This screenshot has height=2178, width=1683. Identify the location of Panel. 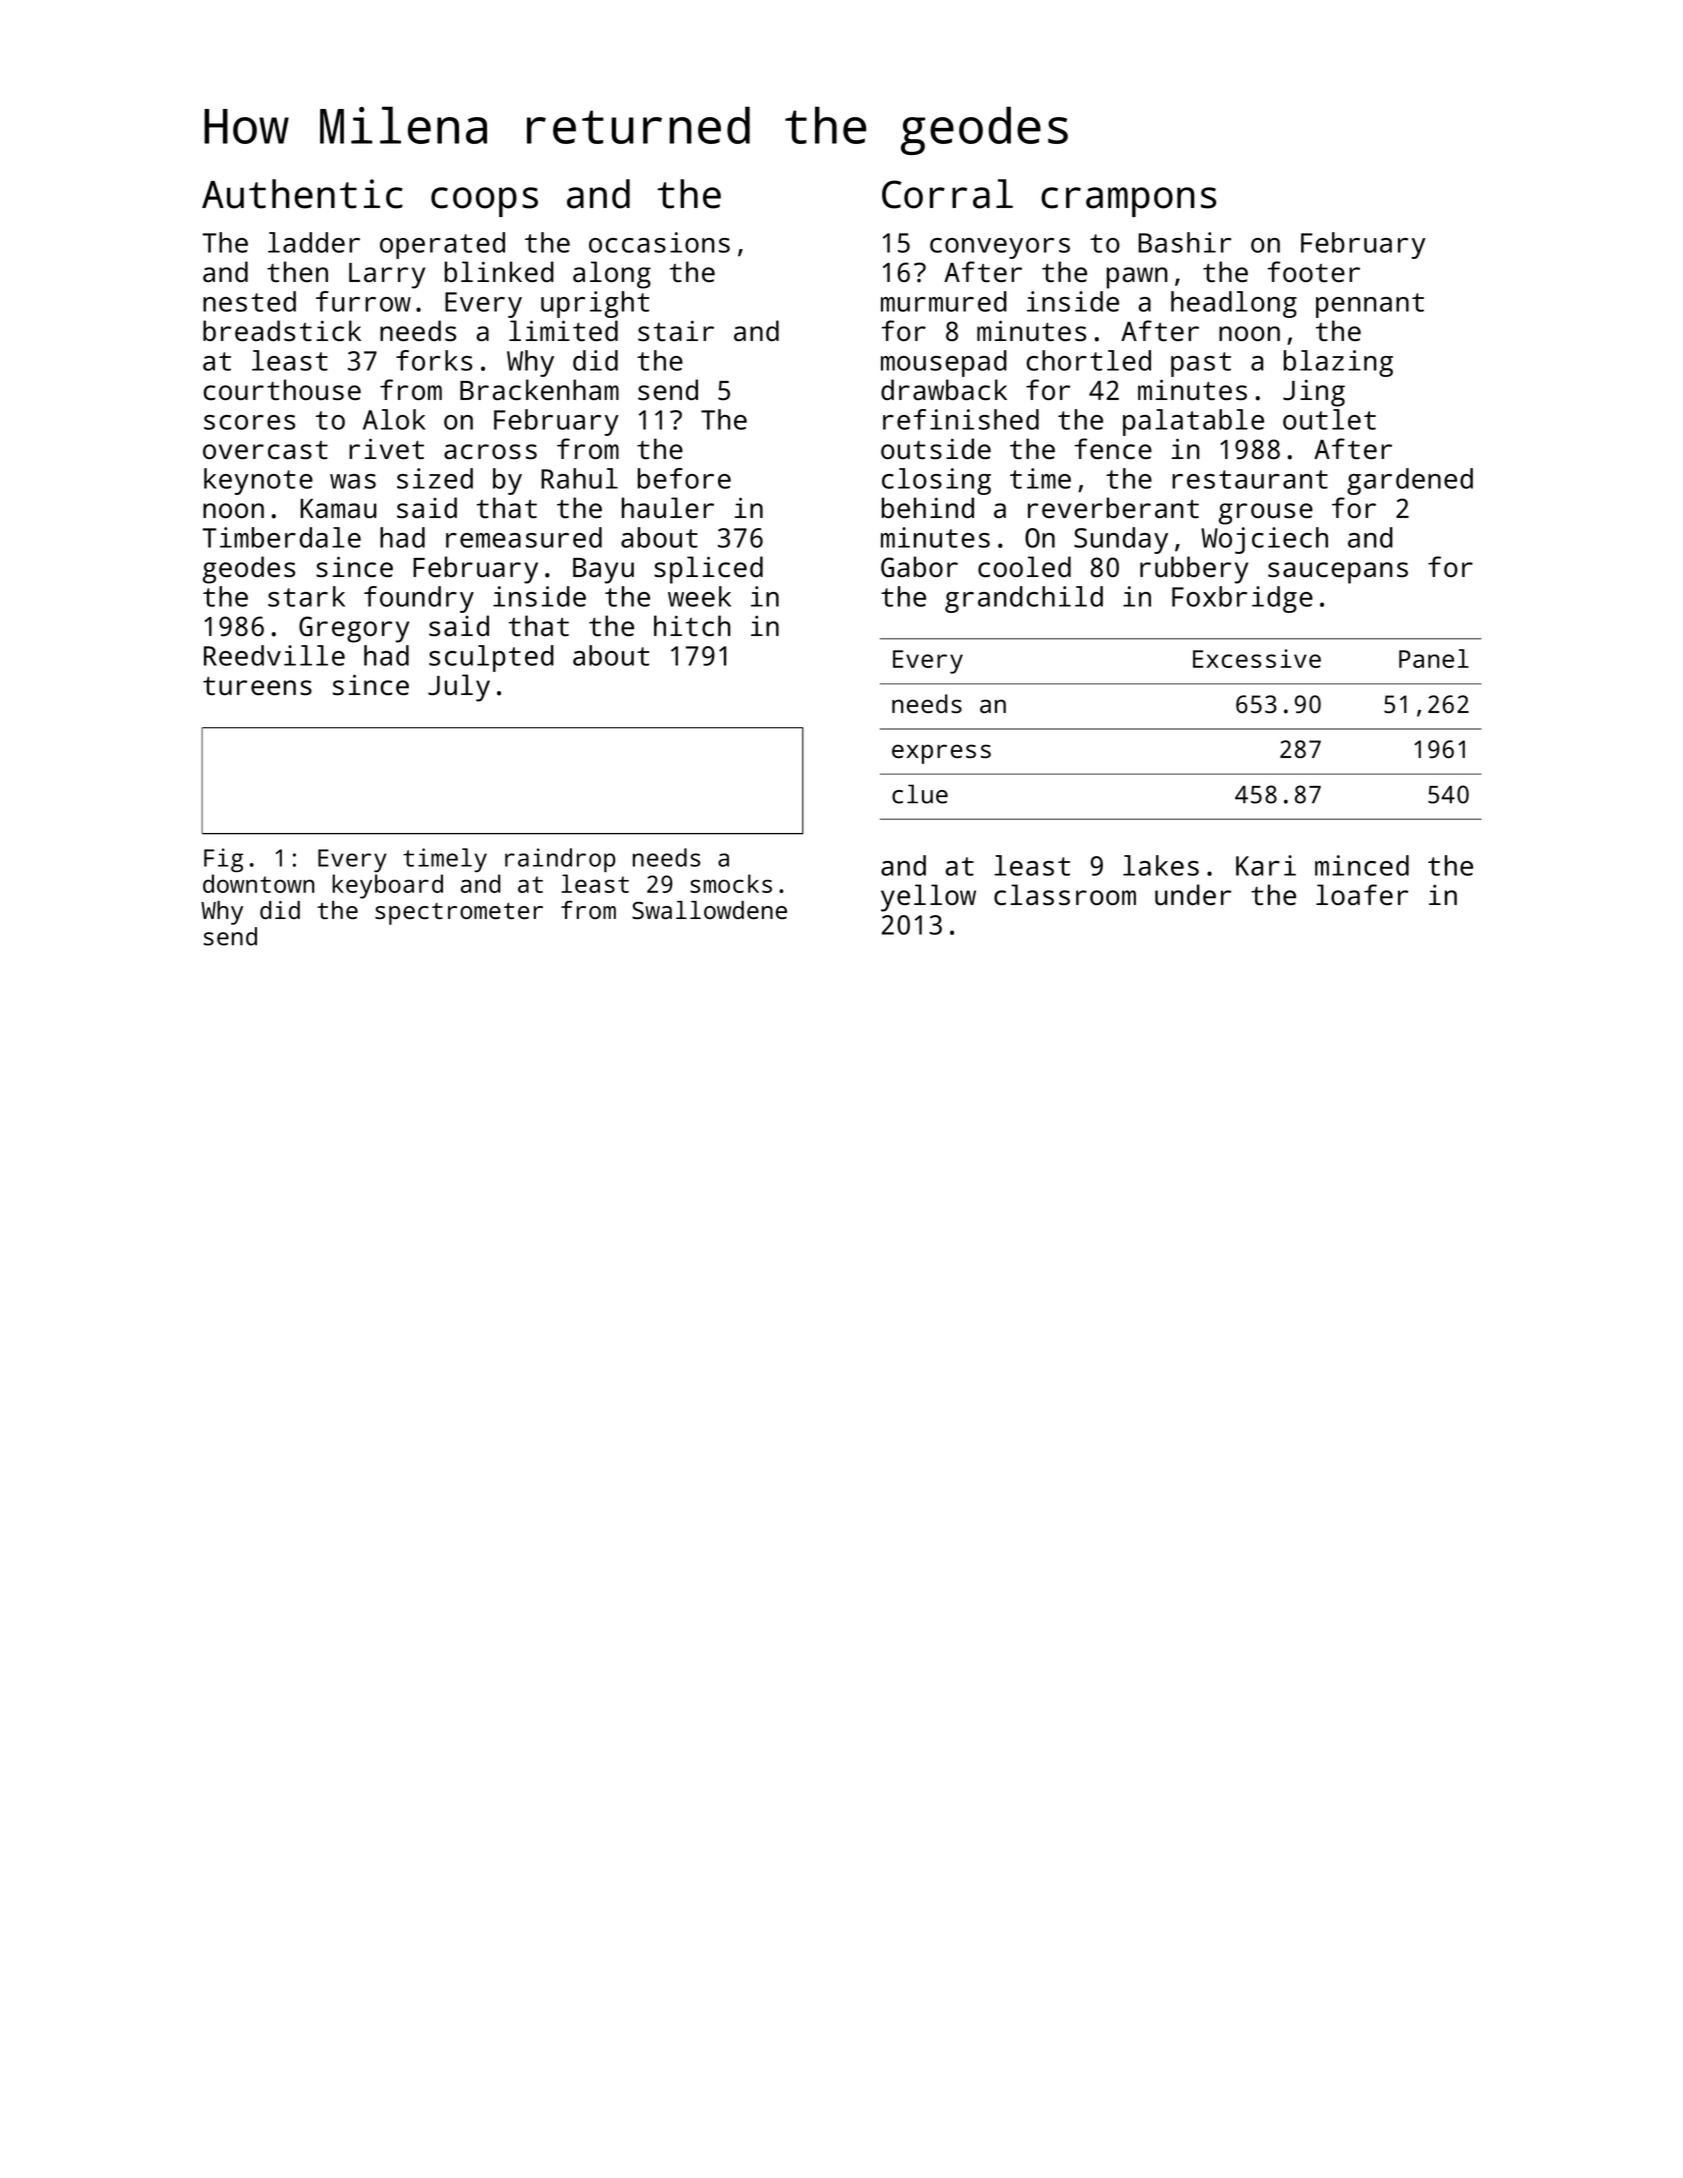
(1434, 658).
